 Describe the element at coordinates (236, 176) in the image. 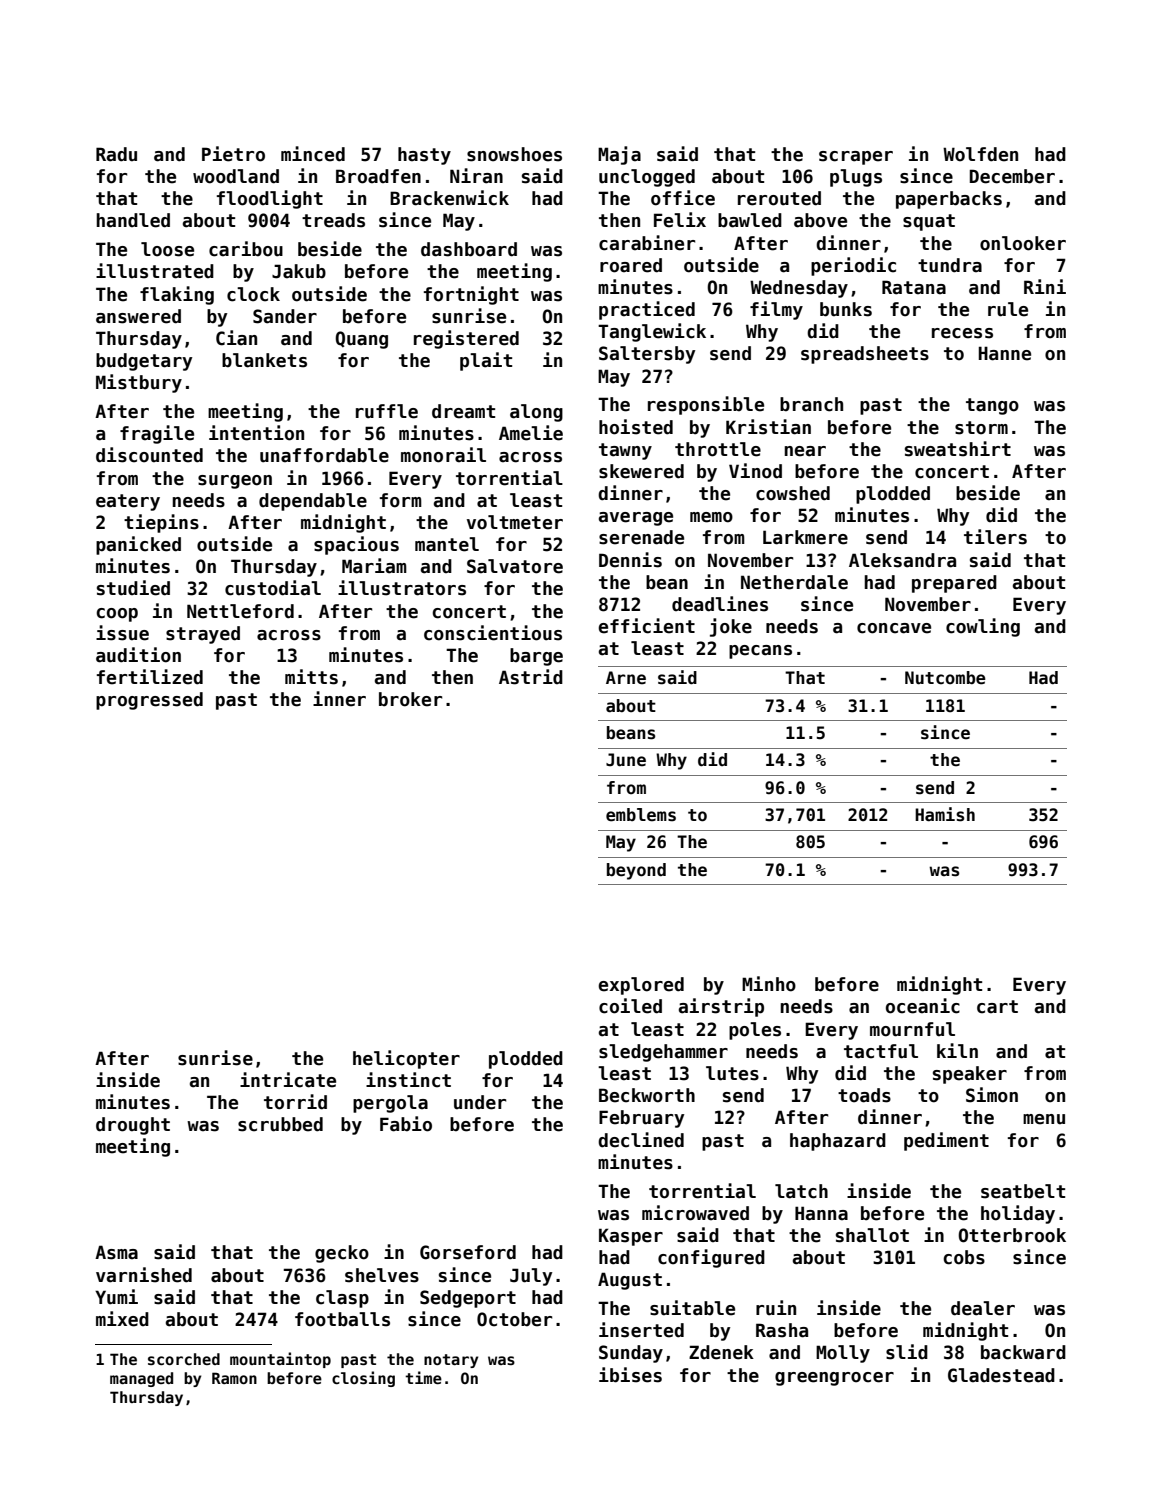

I see `woodland` at that location.
